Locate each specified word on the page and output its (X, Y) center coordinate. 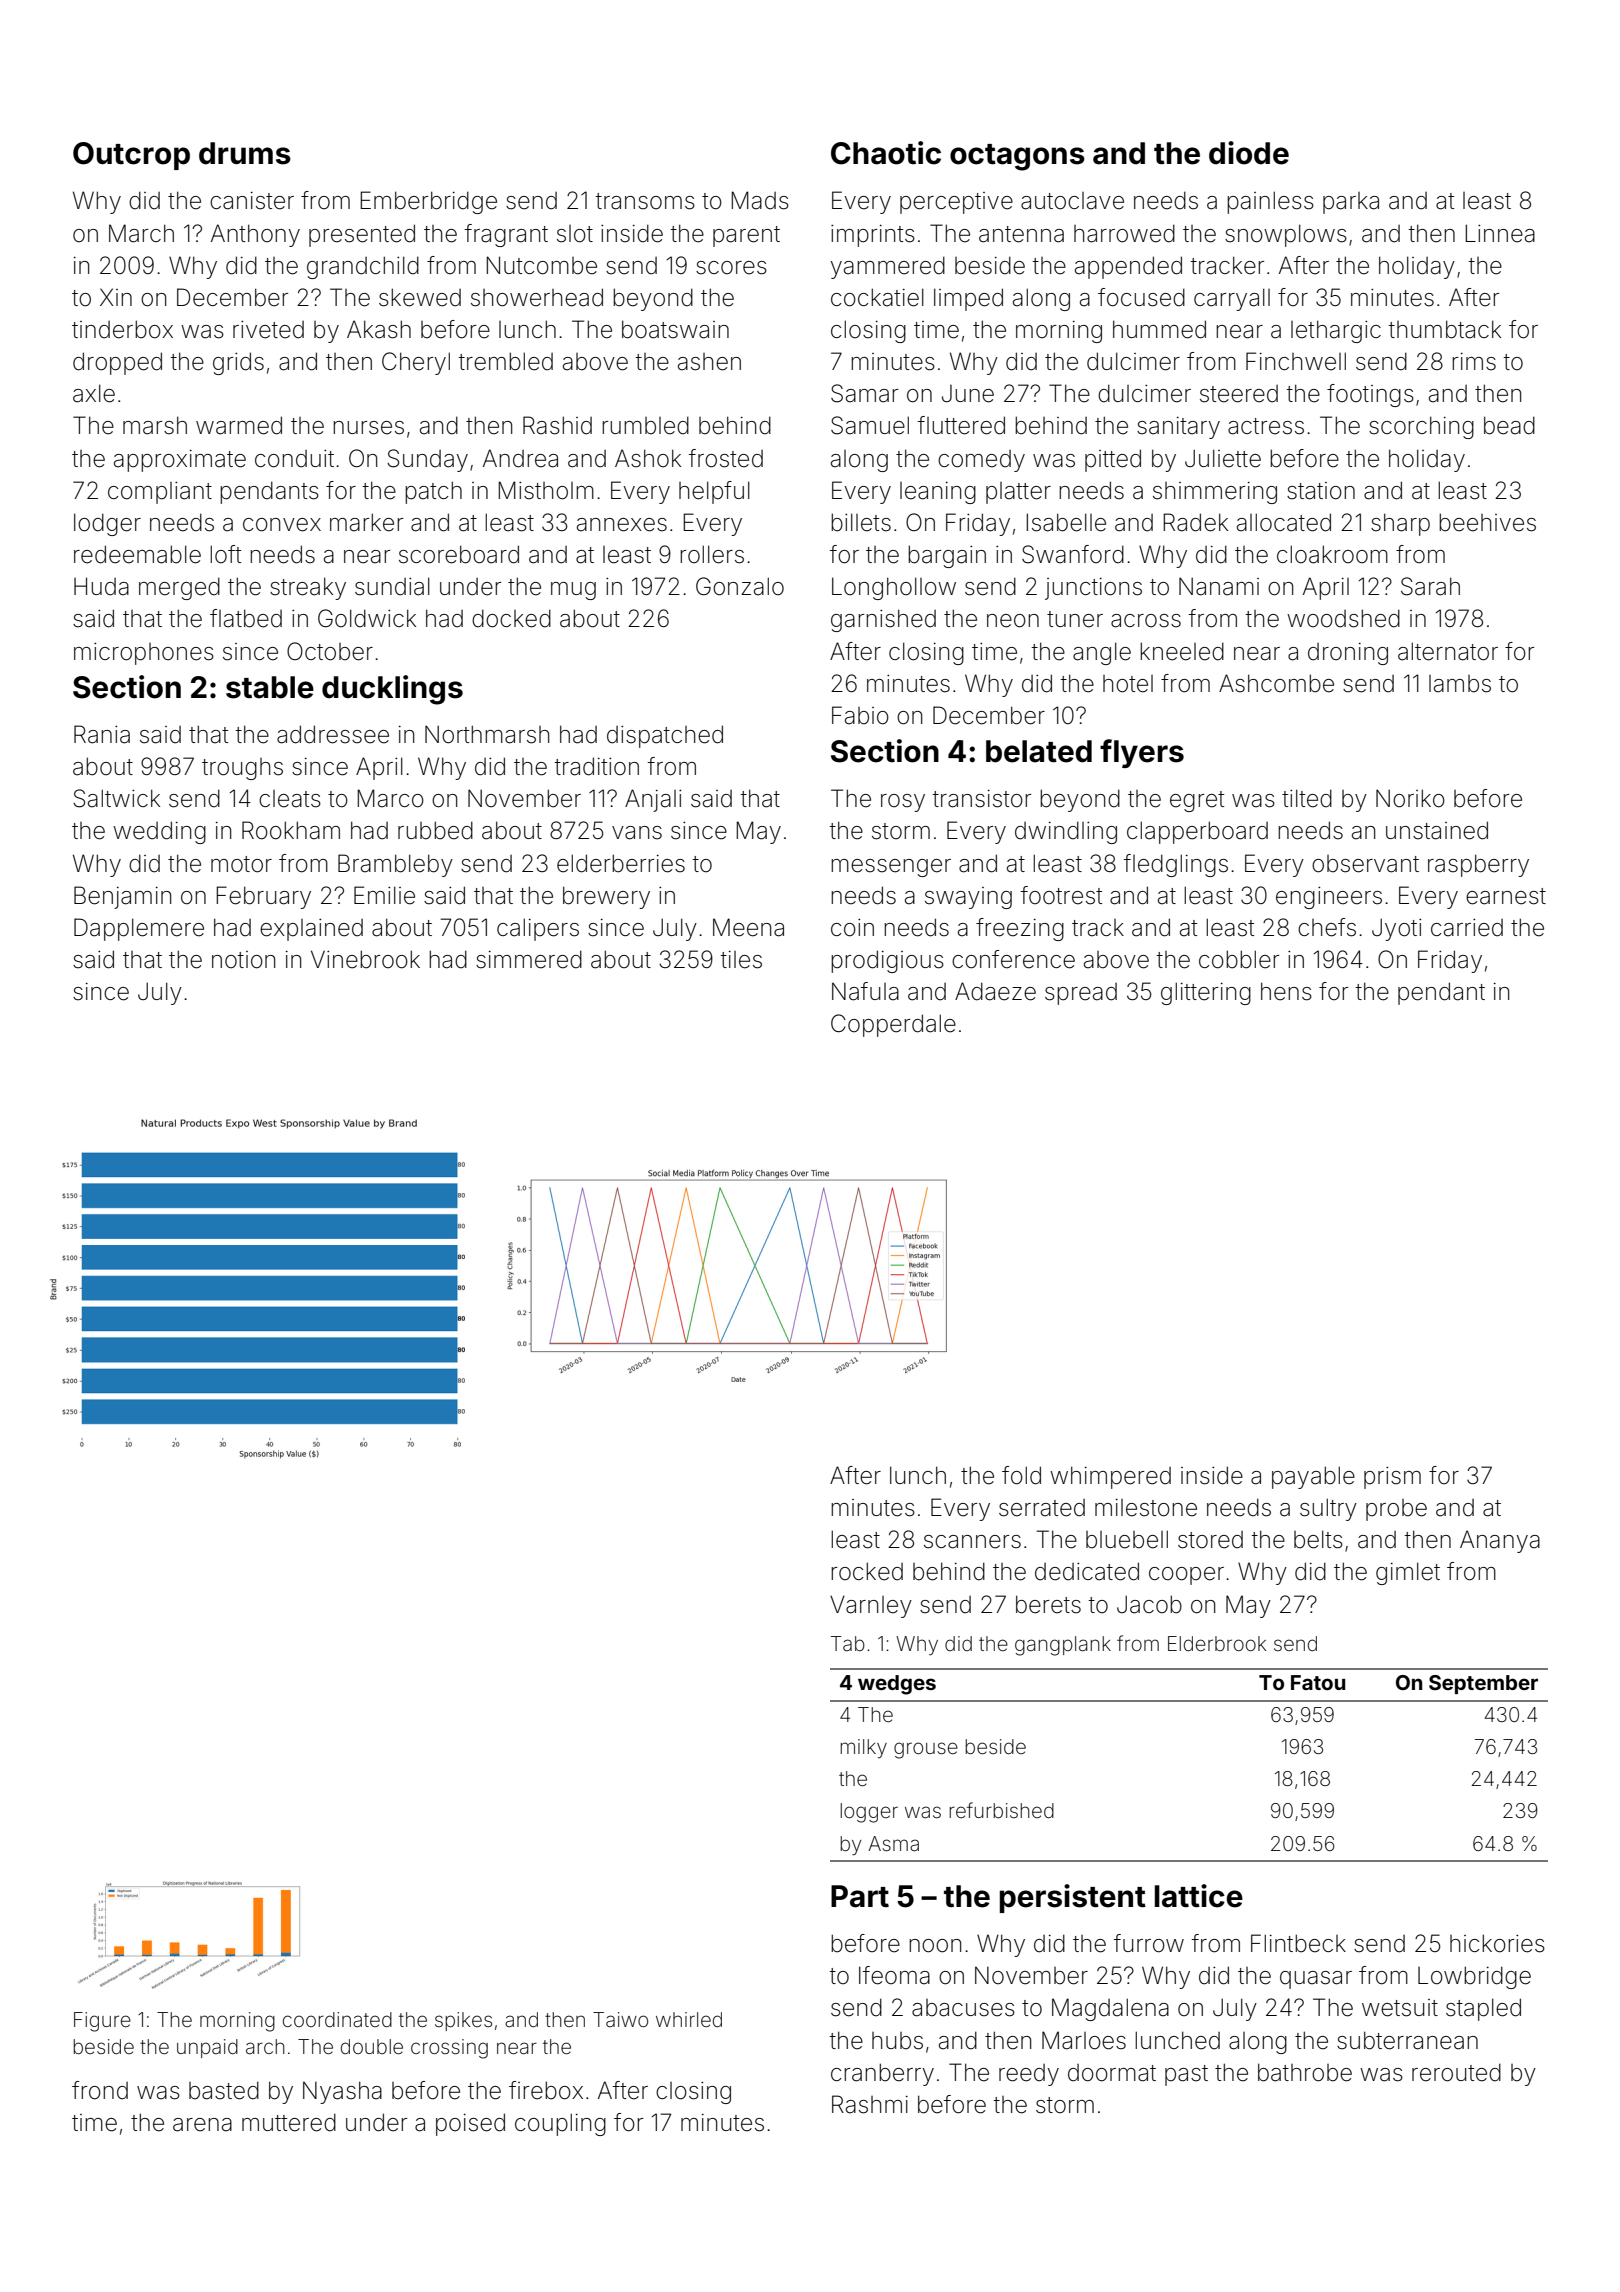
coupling (560, 2124)
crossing (449, 2049)
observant (1365, 864)
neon (1013, 621)
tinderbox (122, 329)
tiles (741, 960)
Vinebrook (365, 959)
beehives (1487, 522)
